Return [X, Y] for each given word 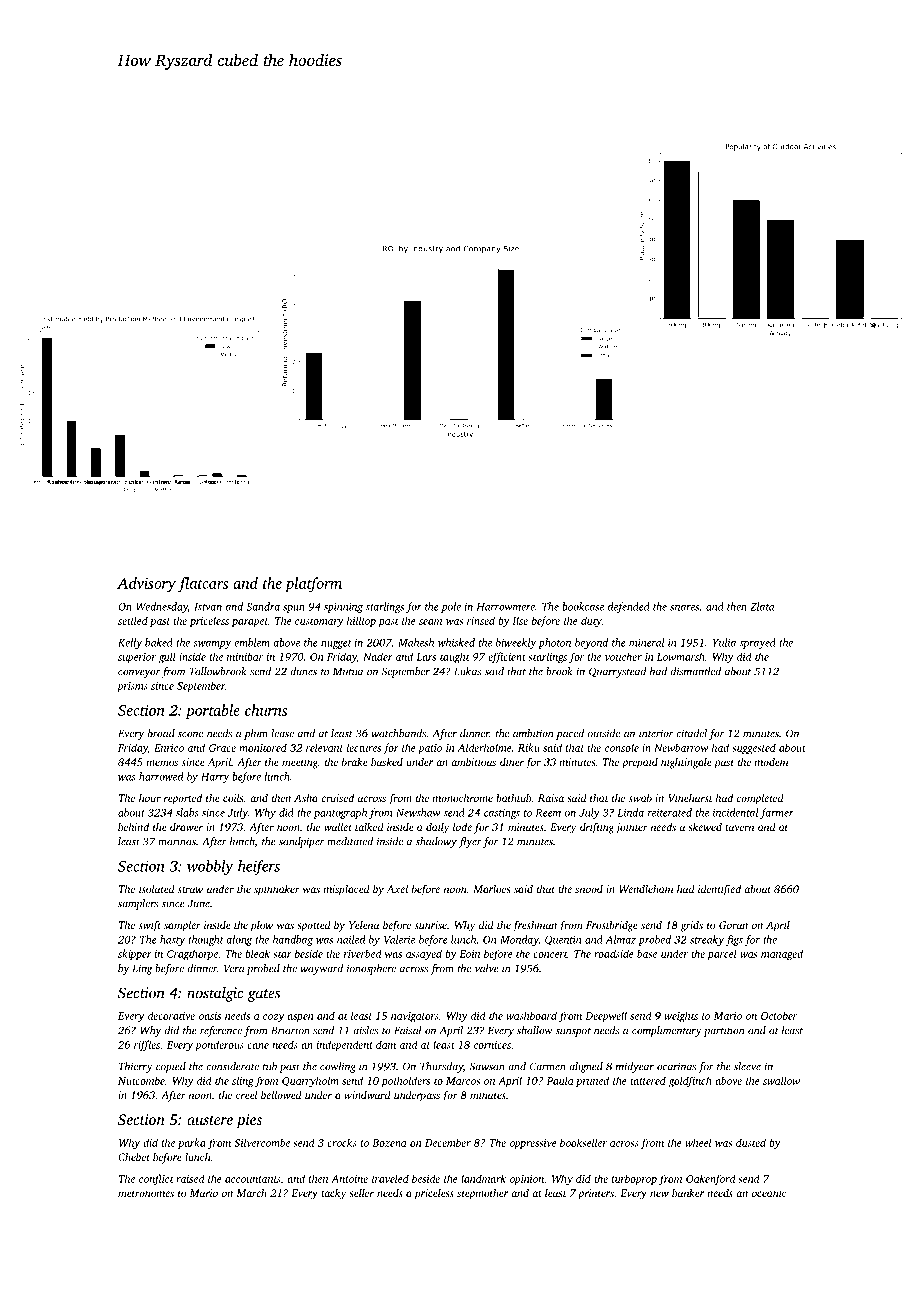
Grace [222, 748]
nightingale [686, 763]
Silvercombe [262, 1142]
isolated [157, 889]
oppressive [533, 1144]
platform [313, 585]
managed [782, 955]
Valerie [399, 939]
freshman [535, 926]
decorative [171, 1015]
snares [684, 608]
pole [451, 607]
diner [512, 762]
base [647, 953]
